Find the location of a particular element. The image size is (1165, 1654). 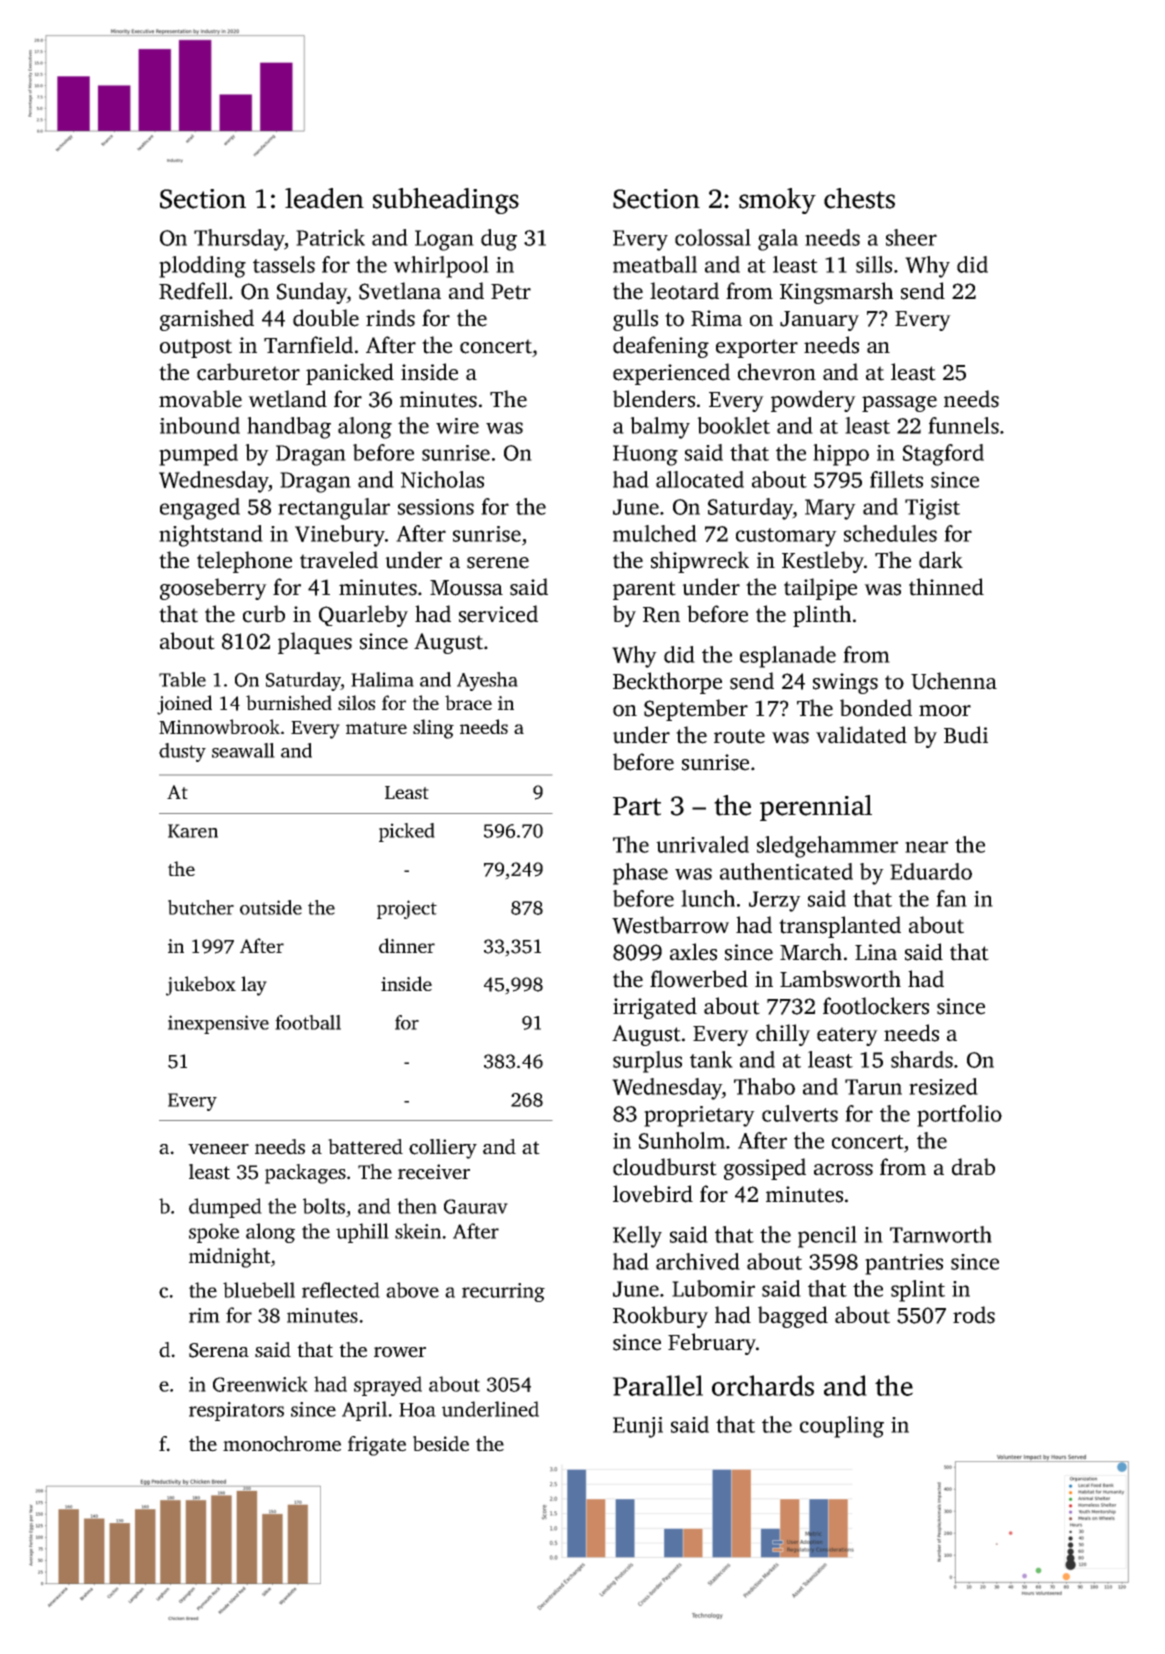

chests is located at coordinates (859, 198).
